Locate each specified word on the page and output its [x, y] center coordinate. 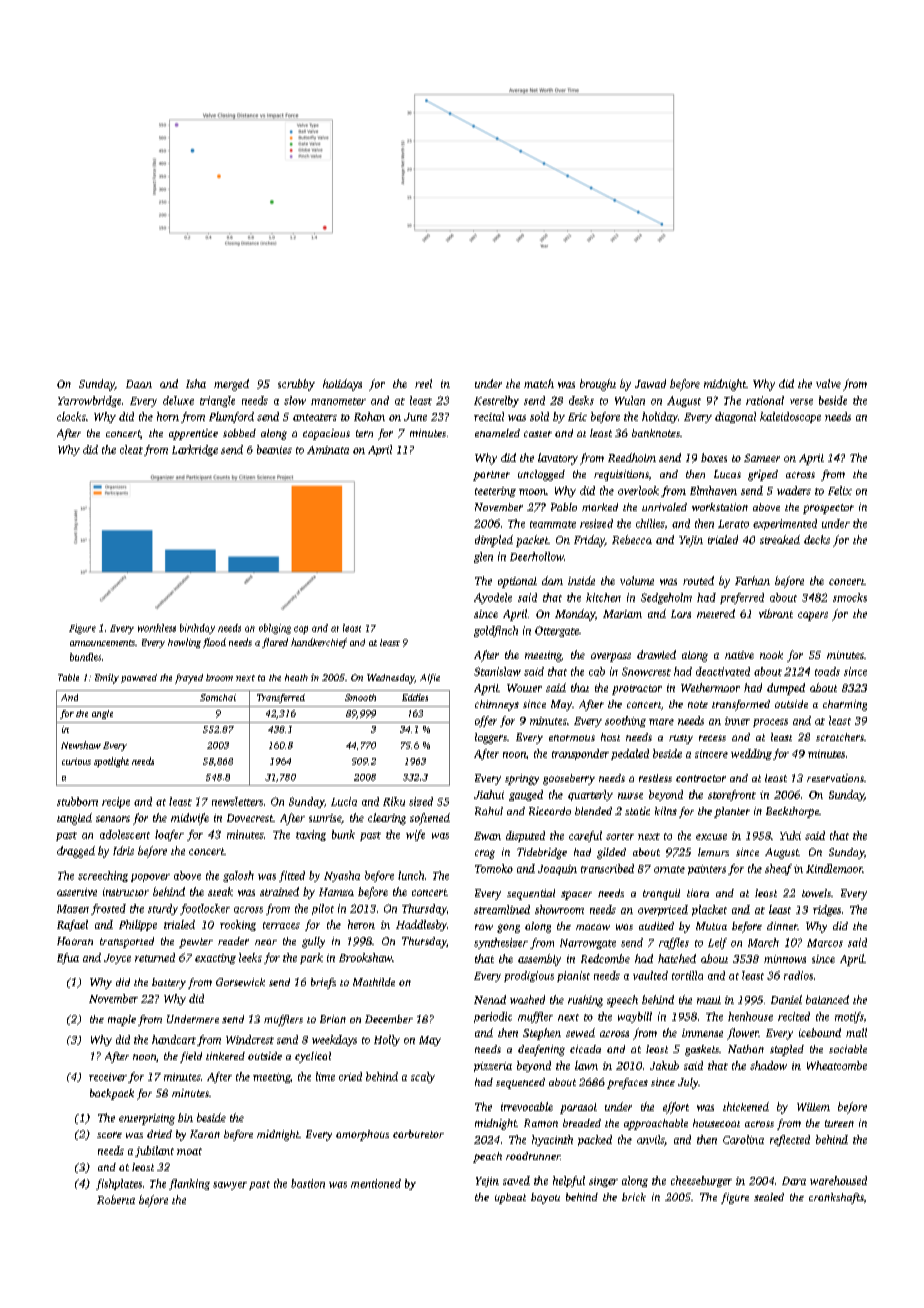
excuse [711, 837]
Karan [205, 1134]
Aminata [328, 450]
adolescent [125, 834]
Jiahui [489, 794]
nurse [630, 796]
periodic [493, 1017]
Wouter [524, 688]
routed [698, 580]
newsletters [237, 801]
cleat [131, 449]
